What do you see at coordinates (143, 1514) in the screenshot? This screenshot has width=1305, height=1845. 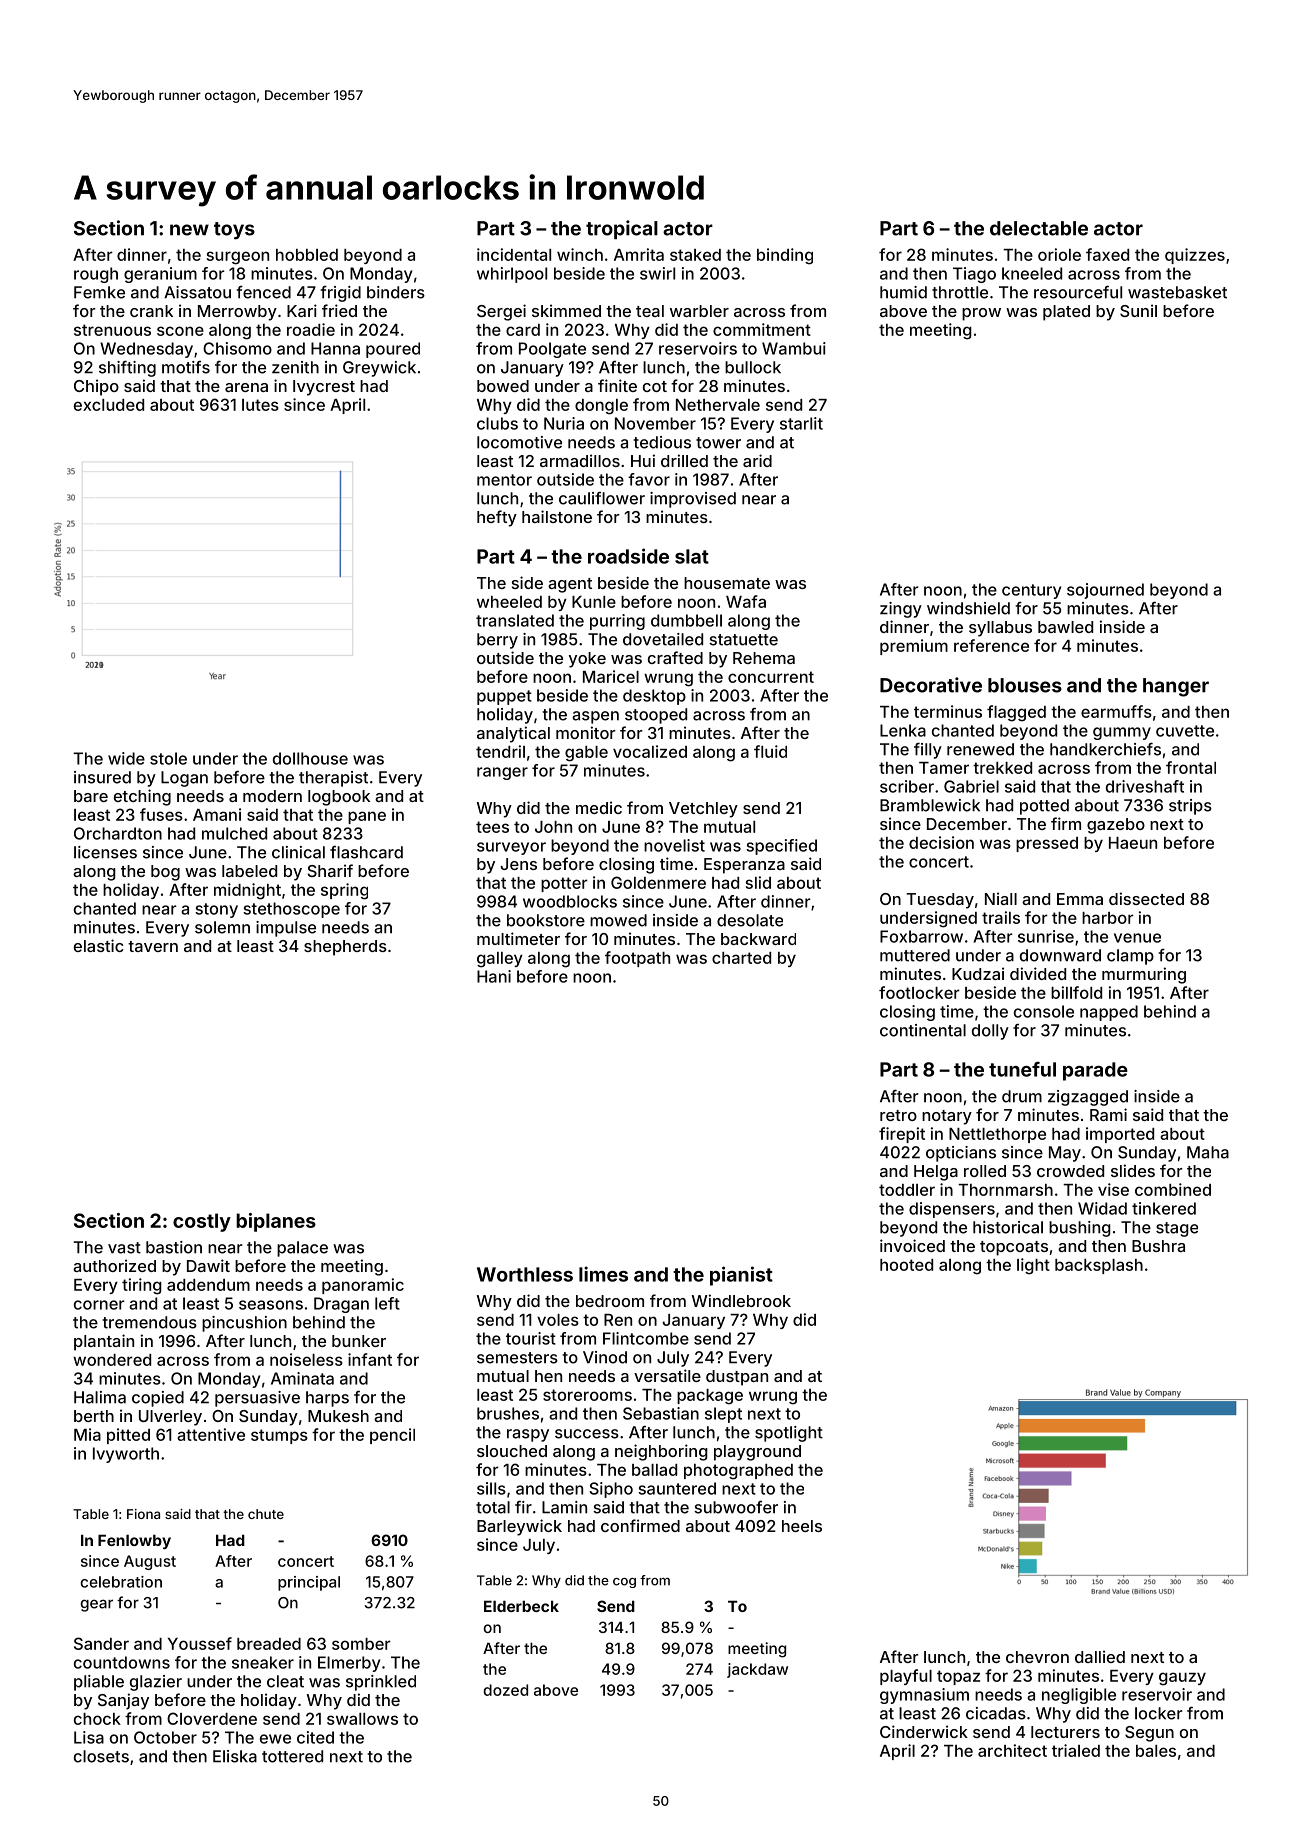 I see `Fiona` at bounding box center [143, 1514].
